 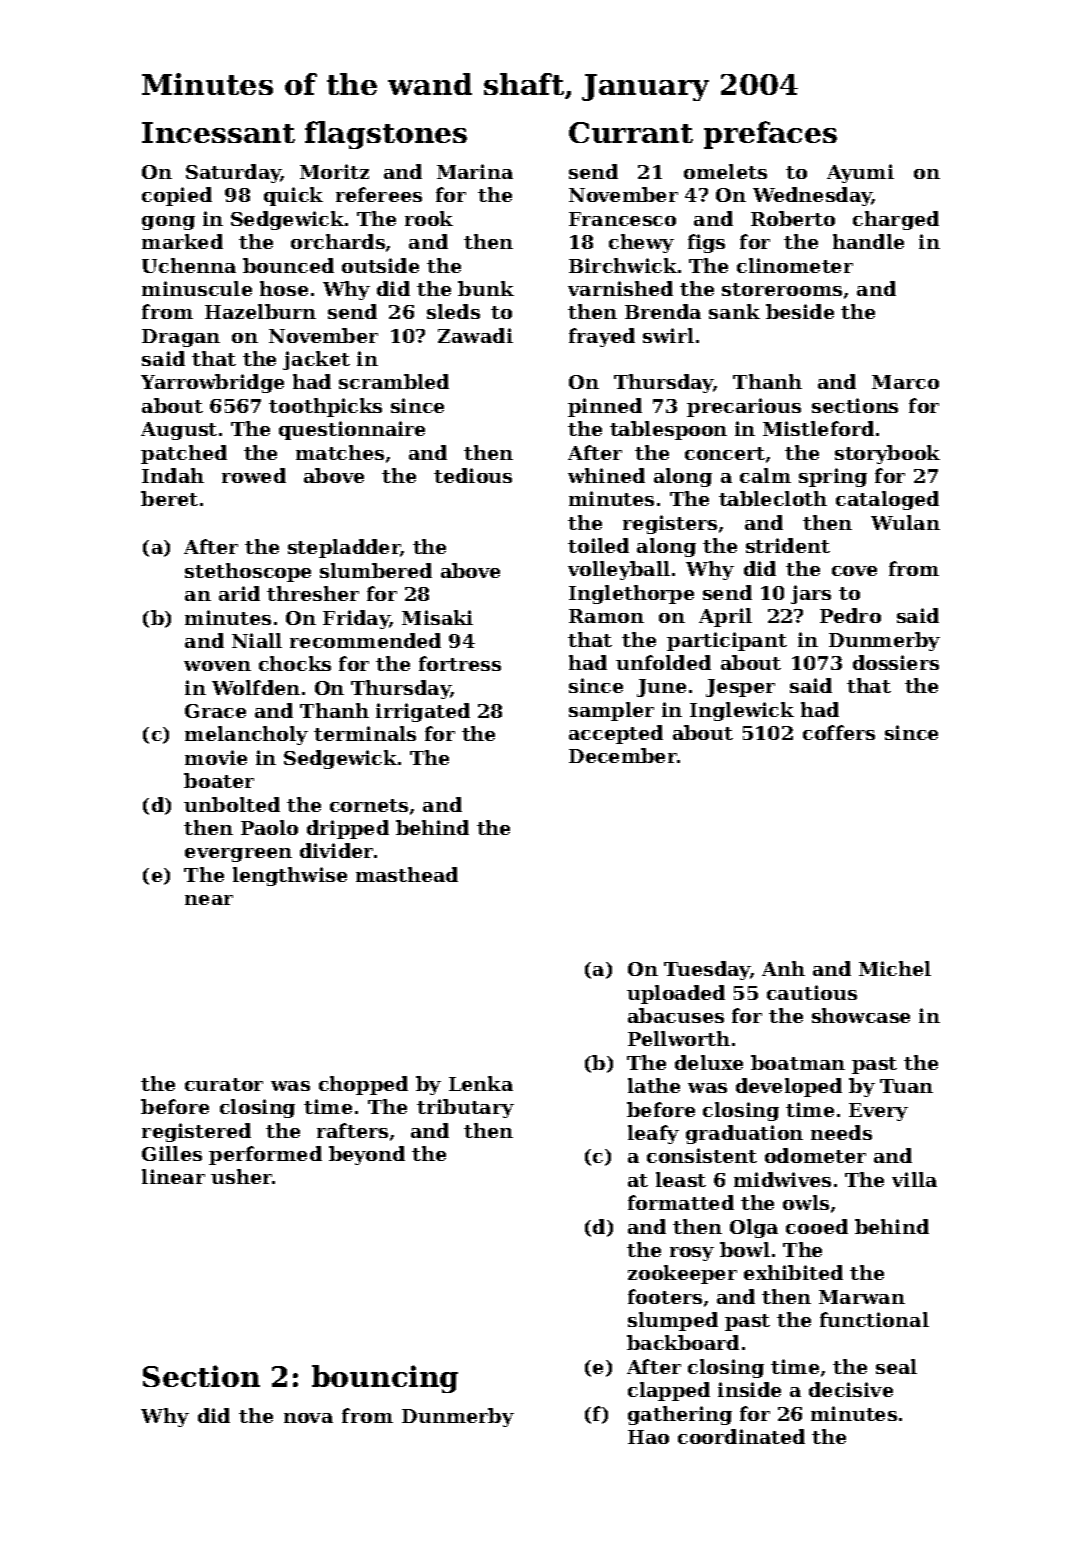 I want to click on nova, so click(x=308, y=1418).
